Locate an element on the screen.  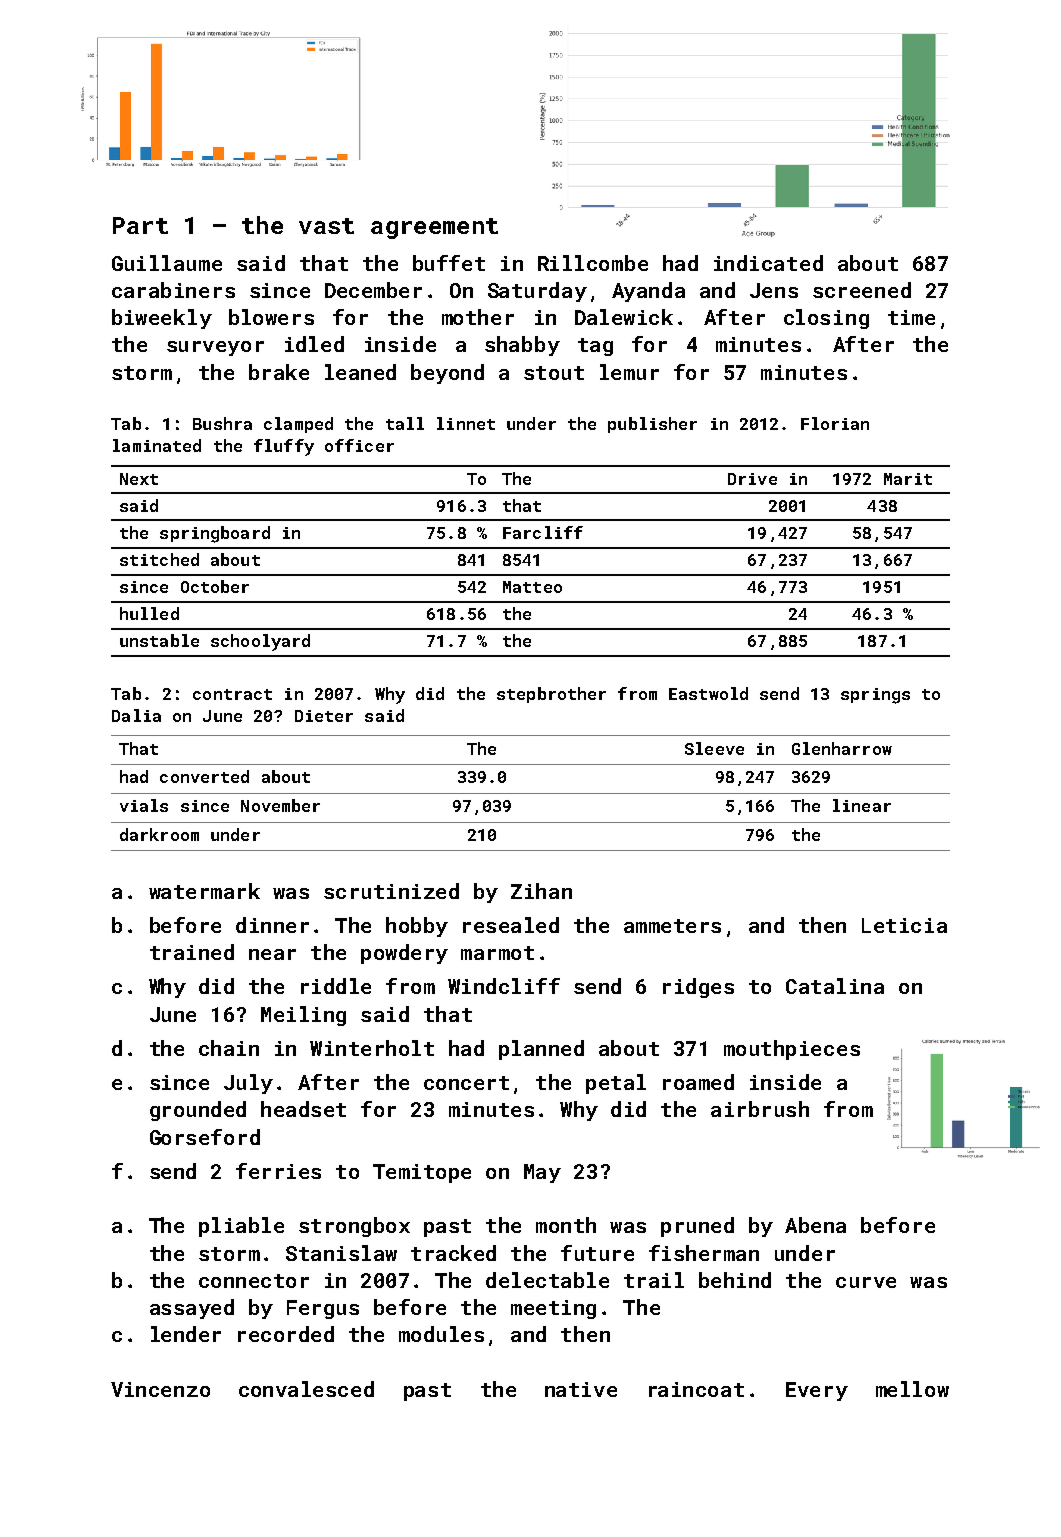
marmot is located at coordinates (497, 953).
